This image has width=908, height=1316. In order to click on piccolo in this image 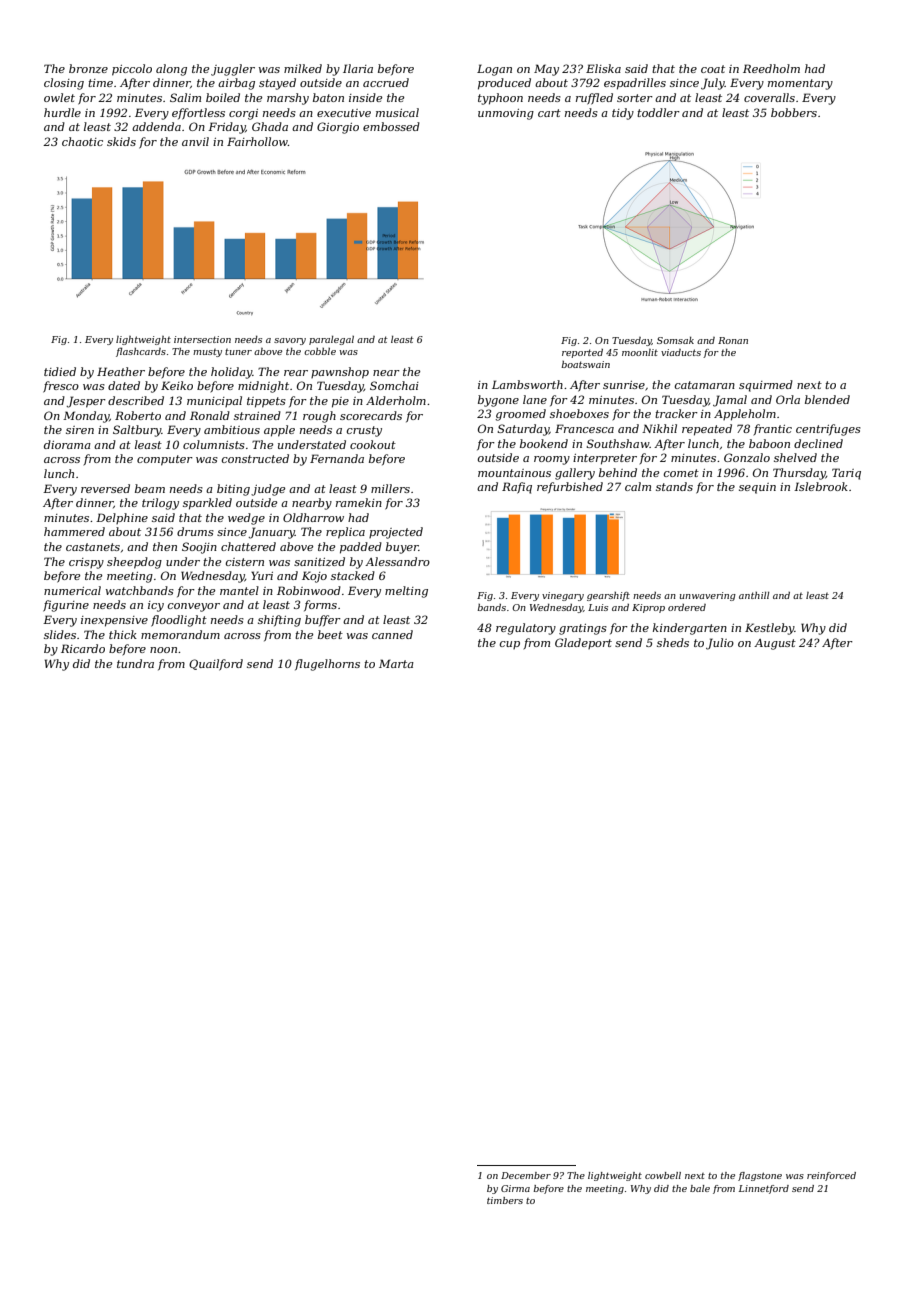, I will do `click(132, 70)`.
